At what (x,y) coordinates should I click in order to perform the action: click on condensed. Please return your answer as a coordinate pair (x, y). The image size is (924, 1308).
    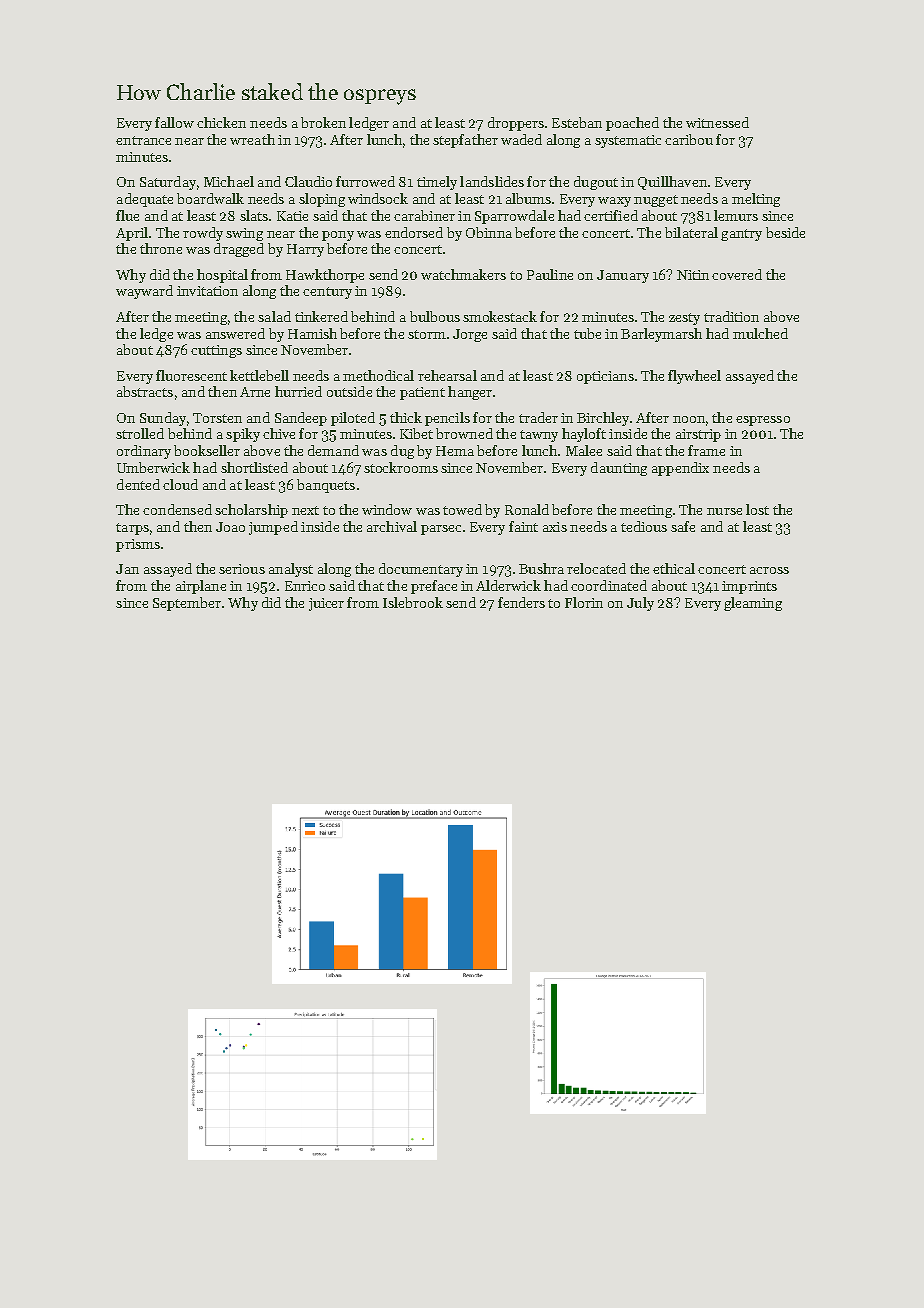
    Looking at the image, I should click on (177, 509).
